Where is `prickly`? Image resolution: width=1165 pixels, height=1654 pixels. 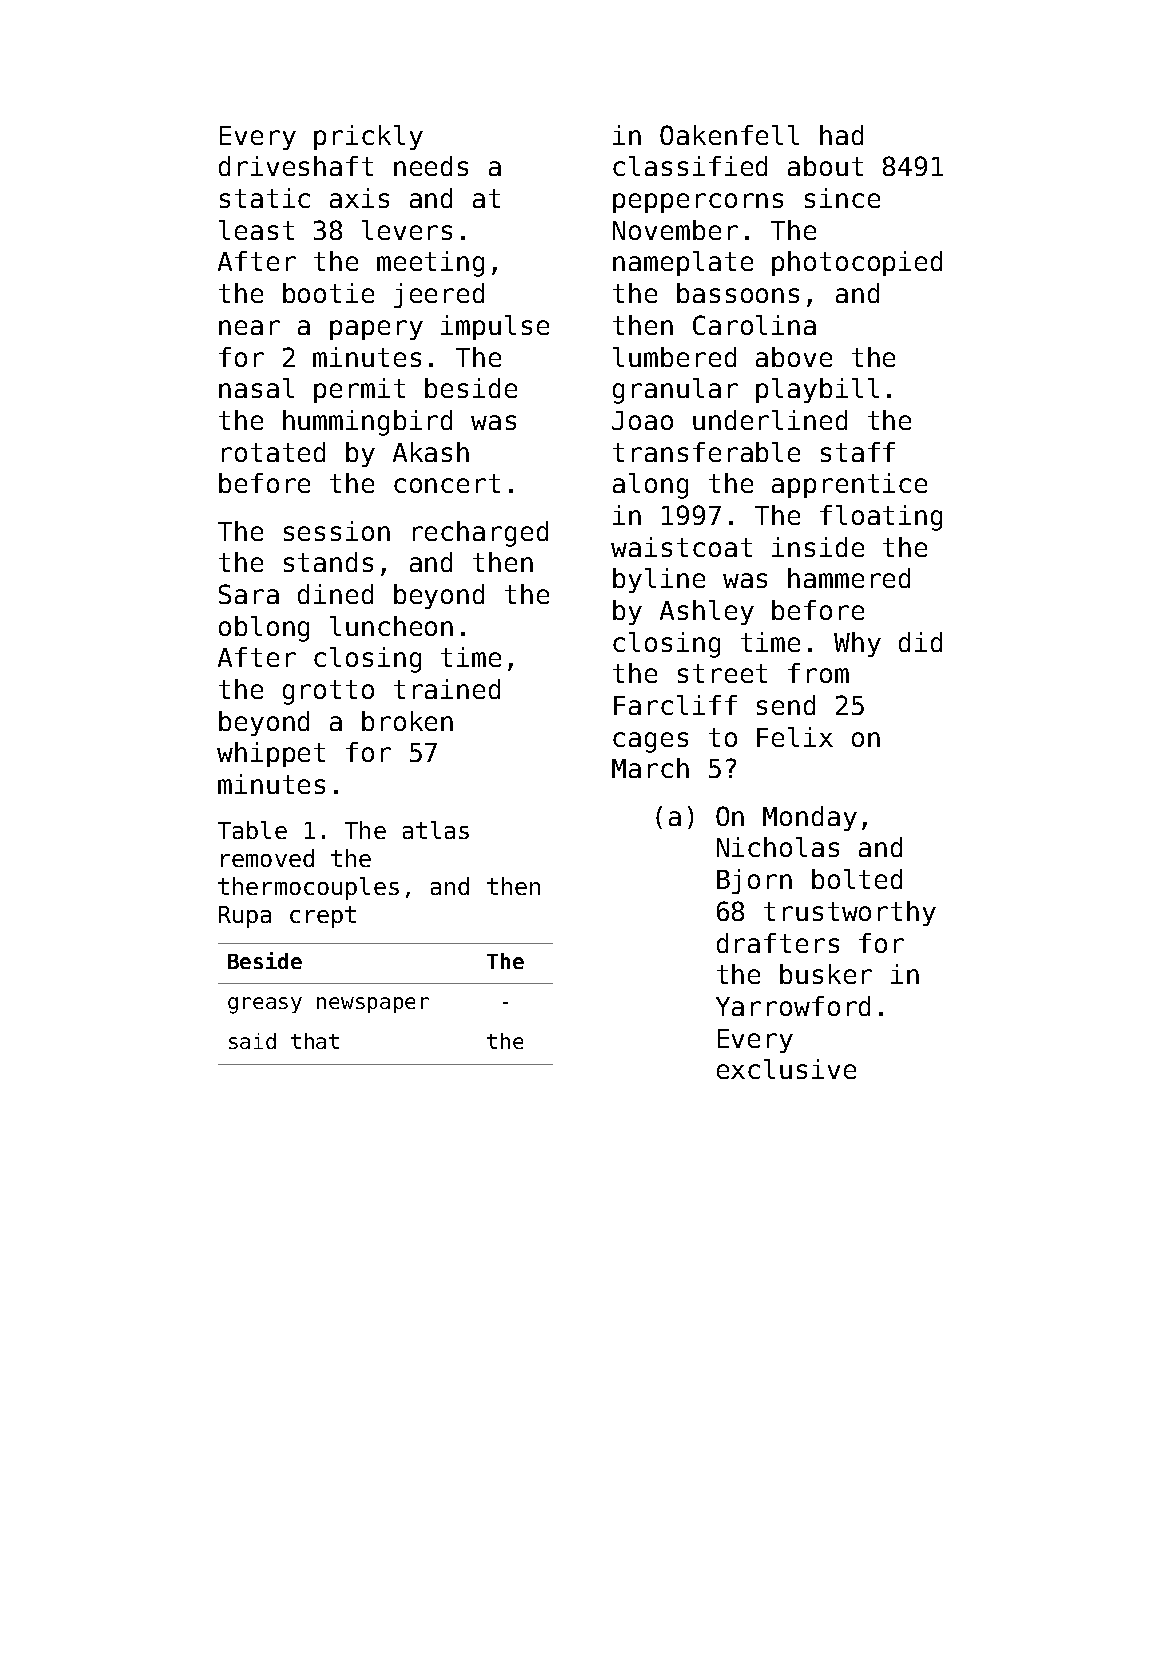 prickly is located at coordinates (368, 137).
